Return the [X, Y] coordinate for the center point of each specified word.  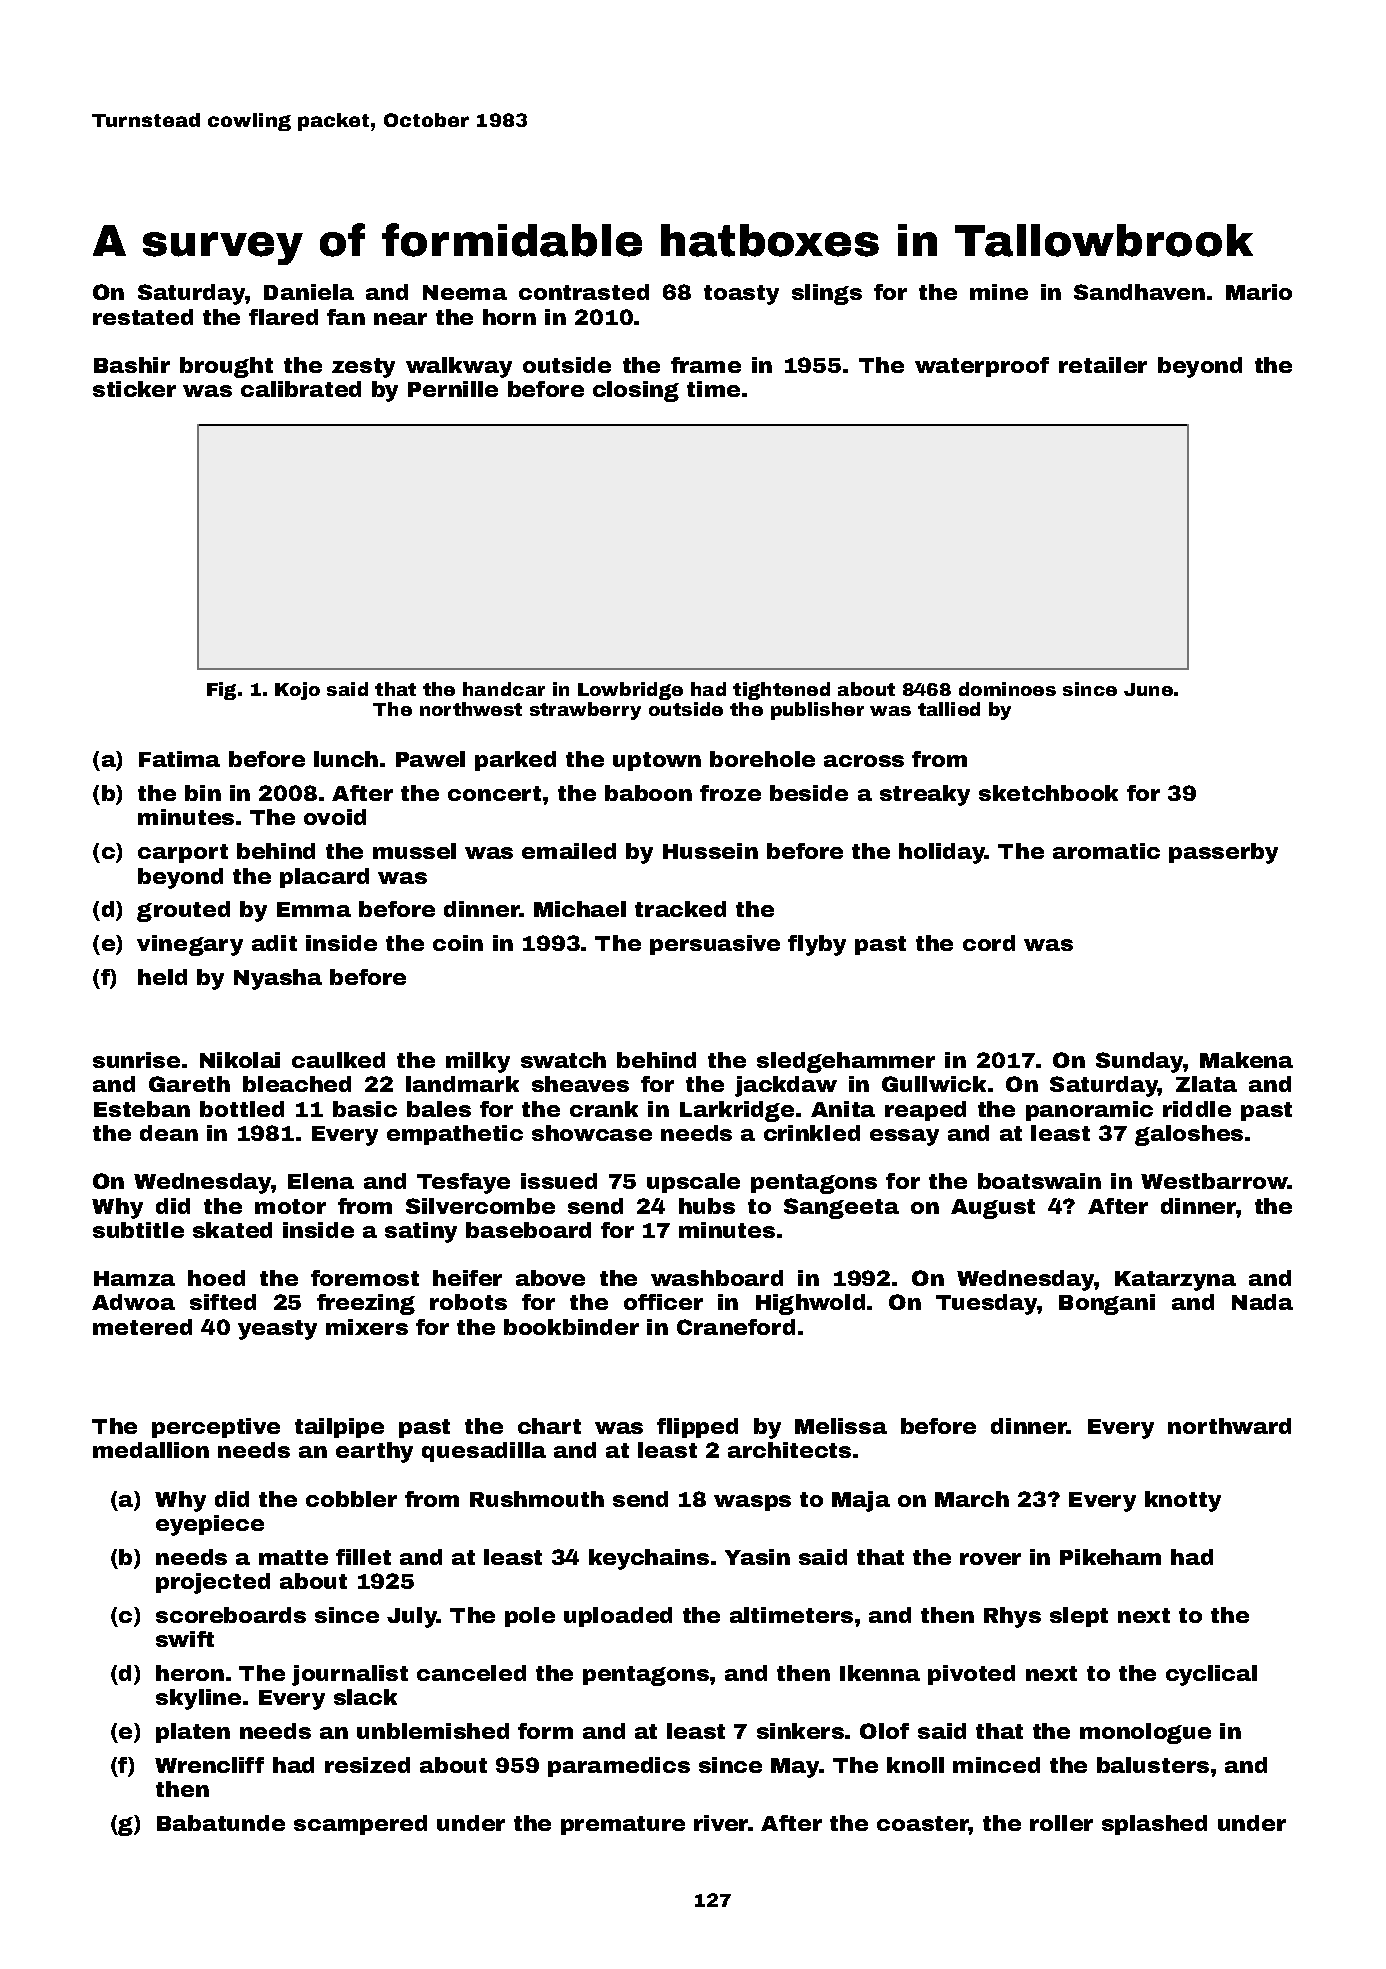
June [1148, 689]
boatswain [1039, 1181]
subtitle [138, 1230]
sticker [134, 389]
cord [989, 943]
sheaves [580, 1084]
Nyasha [278, 979]
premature [623, 1825]
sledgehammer [846, 1062]
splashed [1154, 1825]
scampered [360, 1825]
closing [636, 391]
